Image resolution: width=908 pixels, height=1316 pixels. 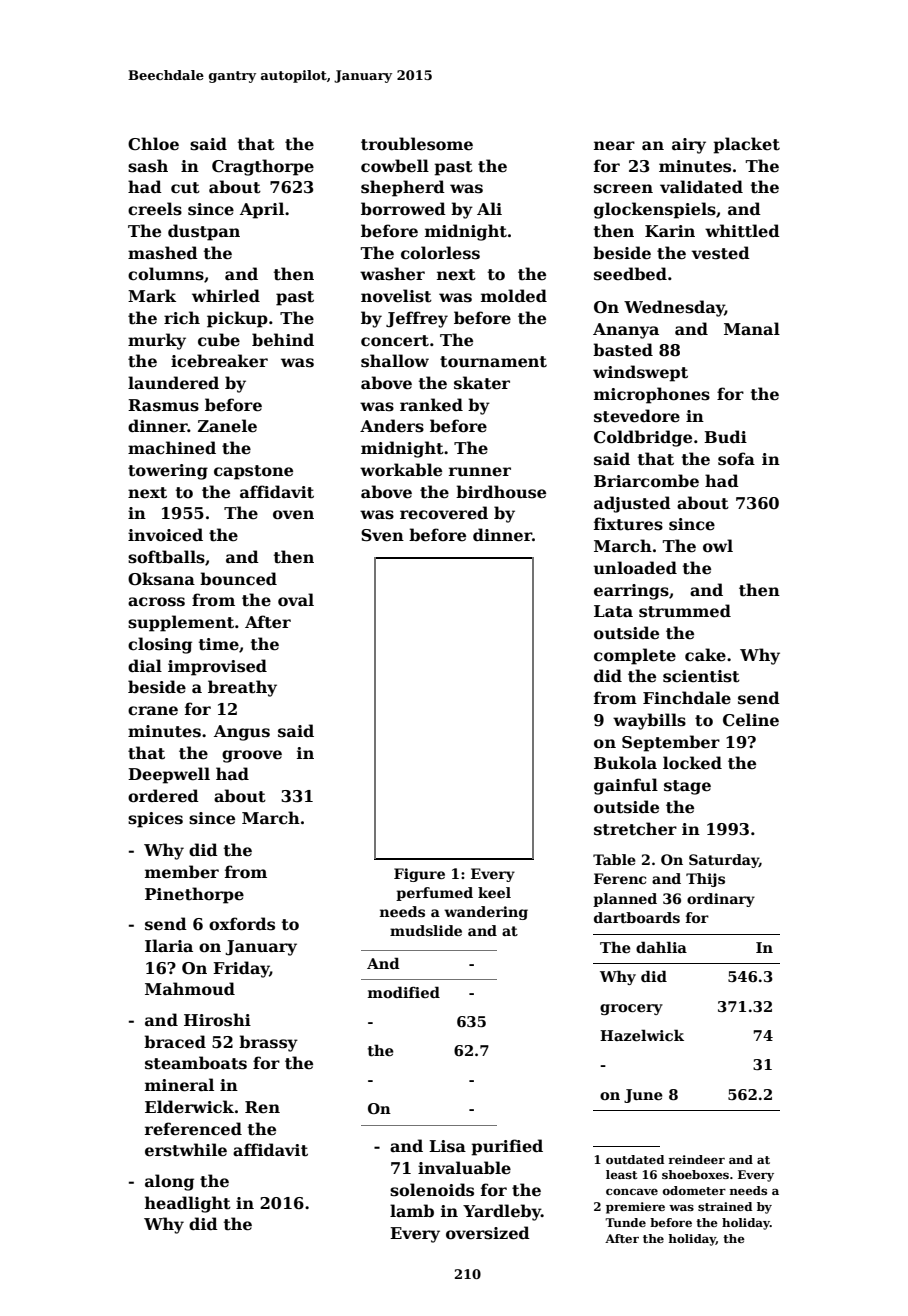 I want to click on purified, so click(x=507, y=1147).
